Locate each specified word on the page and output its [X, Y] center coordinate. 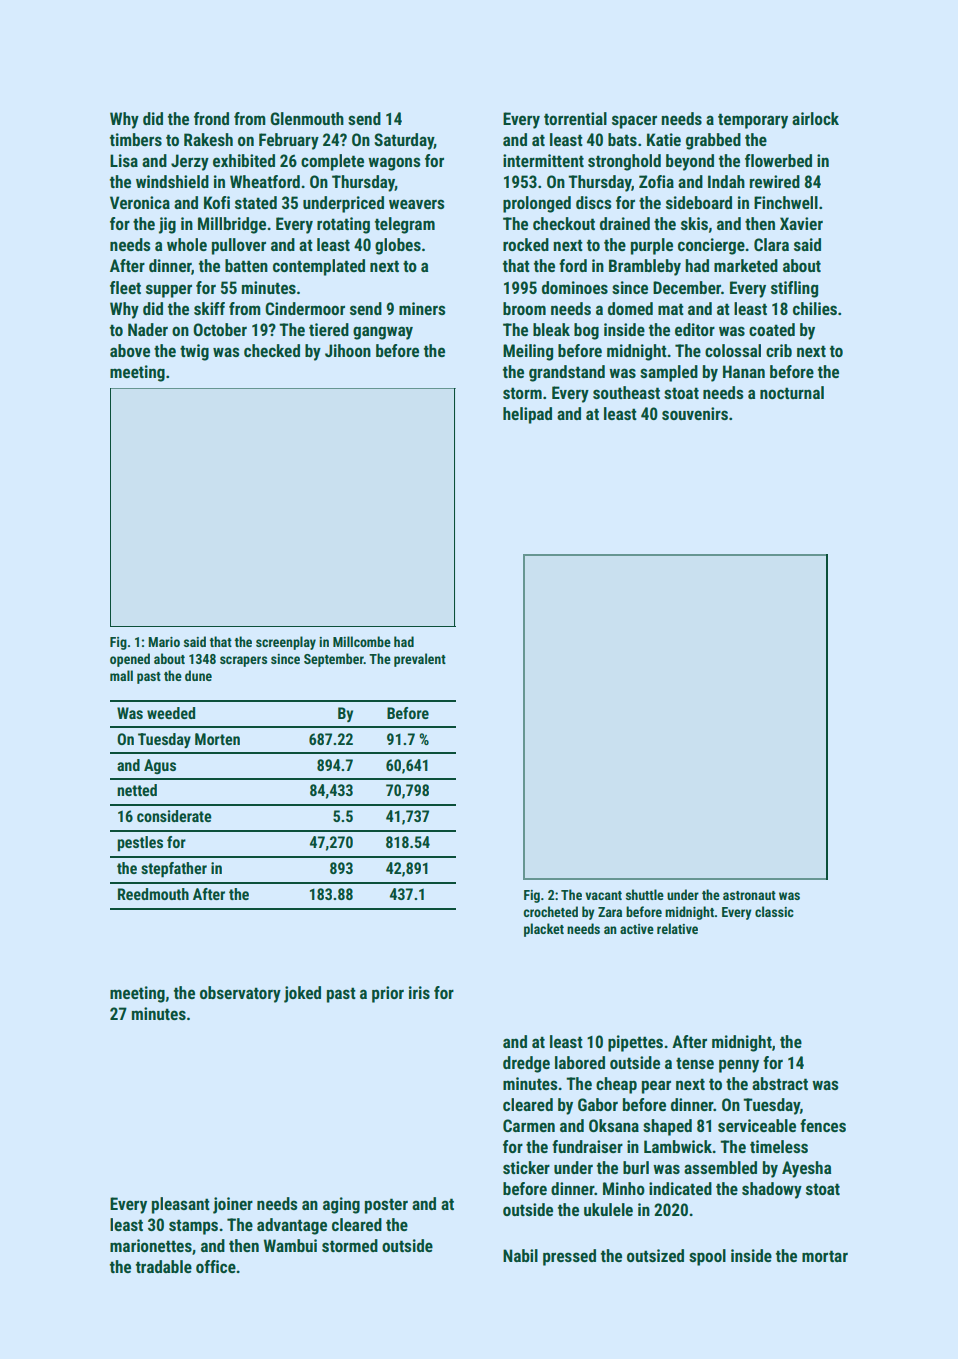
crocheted [550, 911]
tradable [164, 1266]
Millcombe [362, 641]
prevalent [420, 660]
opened [130, 660]
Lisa [124, 160]
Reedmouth [153, 894]
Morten [217, 739]
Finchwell [786, 202]
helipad [527, 415]
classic [774, 911]
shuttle [645, 894]
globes [398, 246]
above [130, 350]
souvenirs [695, 413]
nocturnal [792, 392]
